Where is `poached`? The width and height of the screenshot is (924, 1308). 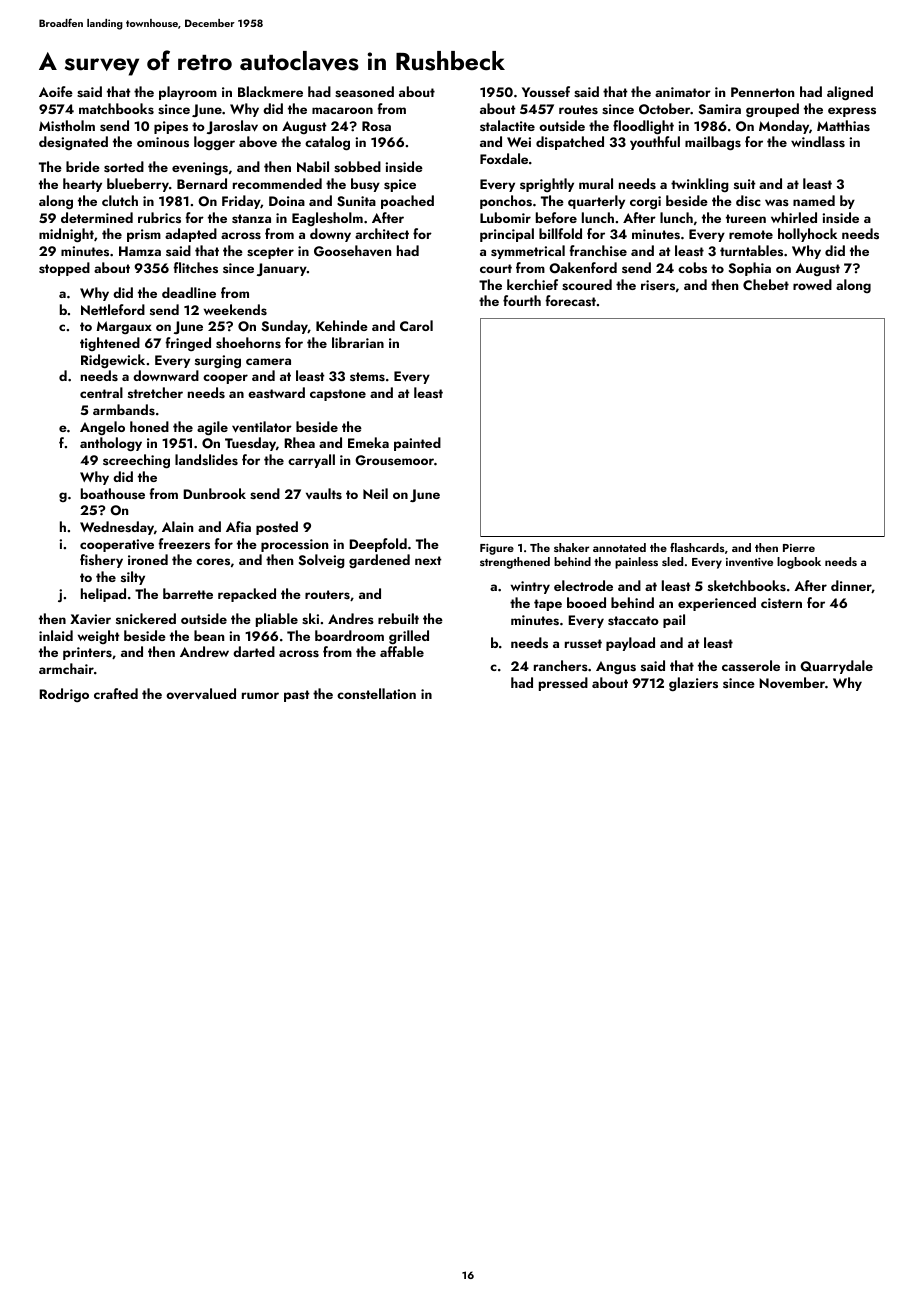 poached is located at coordinates (407, 202).
